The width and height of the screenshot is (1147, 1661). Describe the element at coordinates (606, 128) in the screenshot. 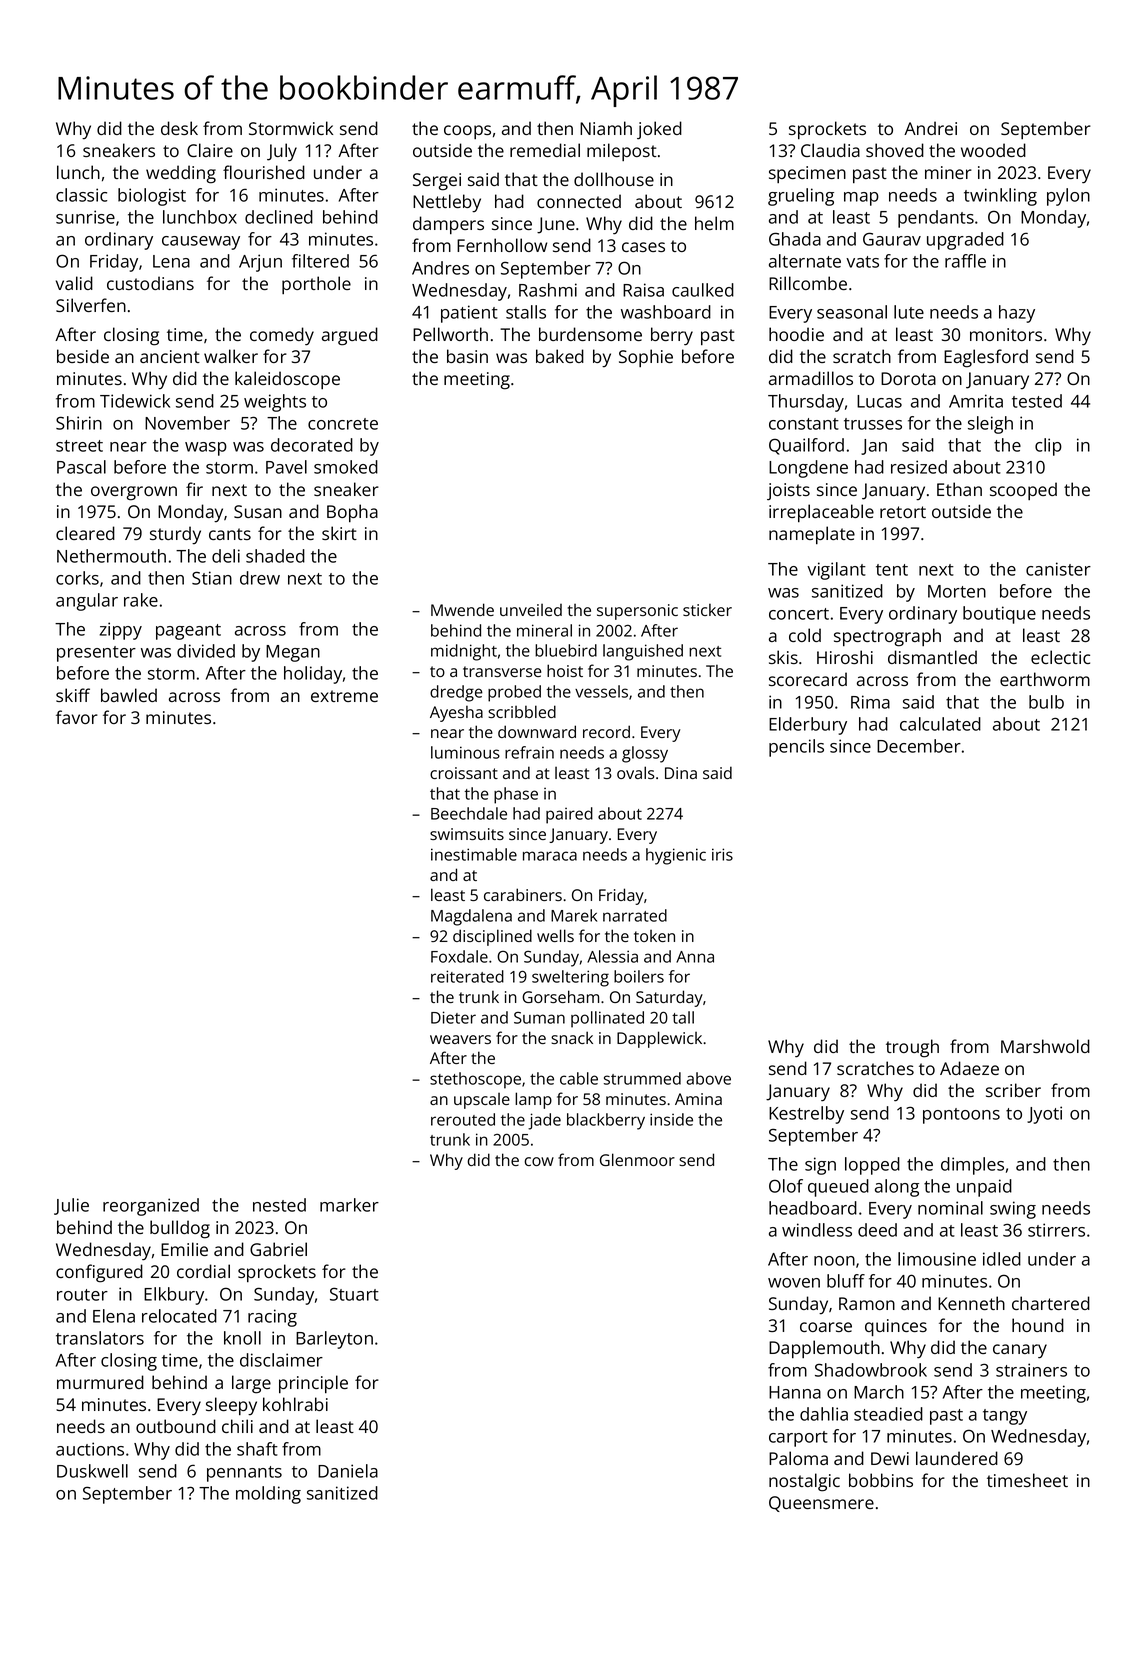

I see `Niamh` at that location.
